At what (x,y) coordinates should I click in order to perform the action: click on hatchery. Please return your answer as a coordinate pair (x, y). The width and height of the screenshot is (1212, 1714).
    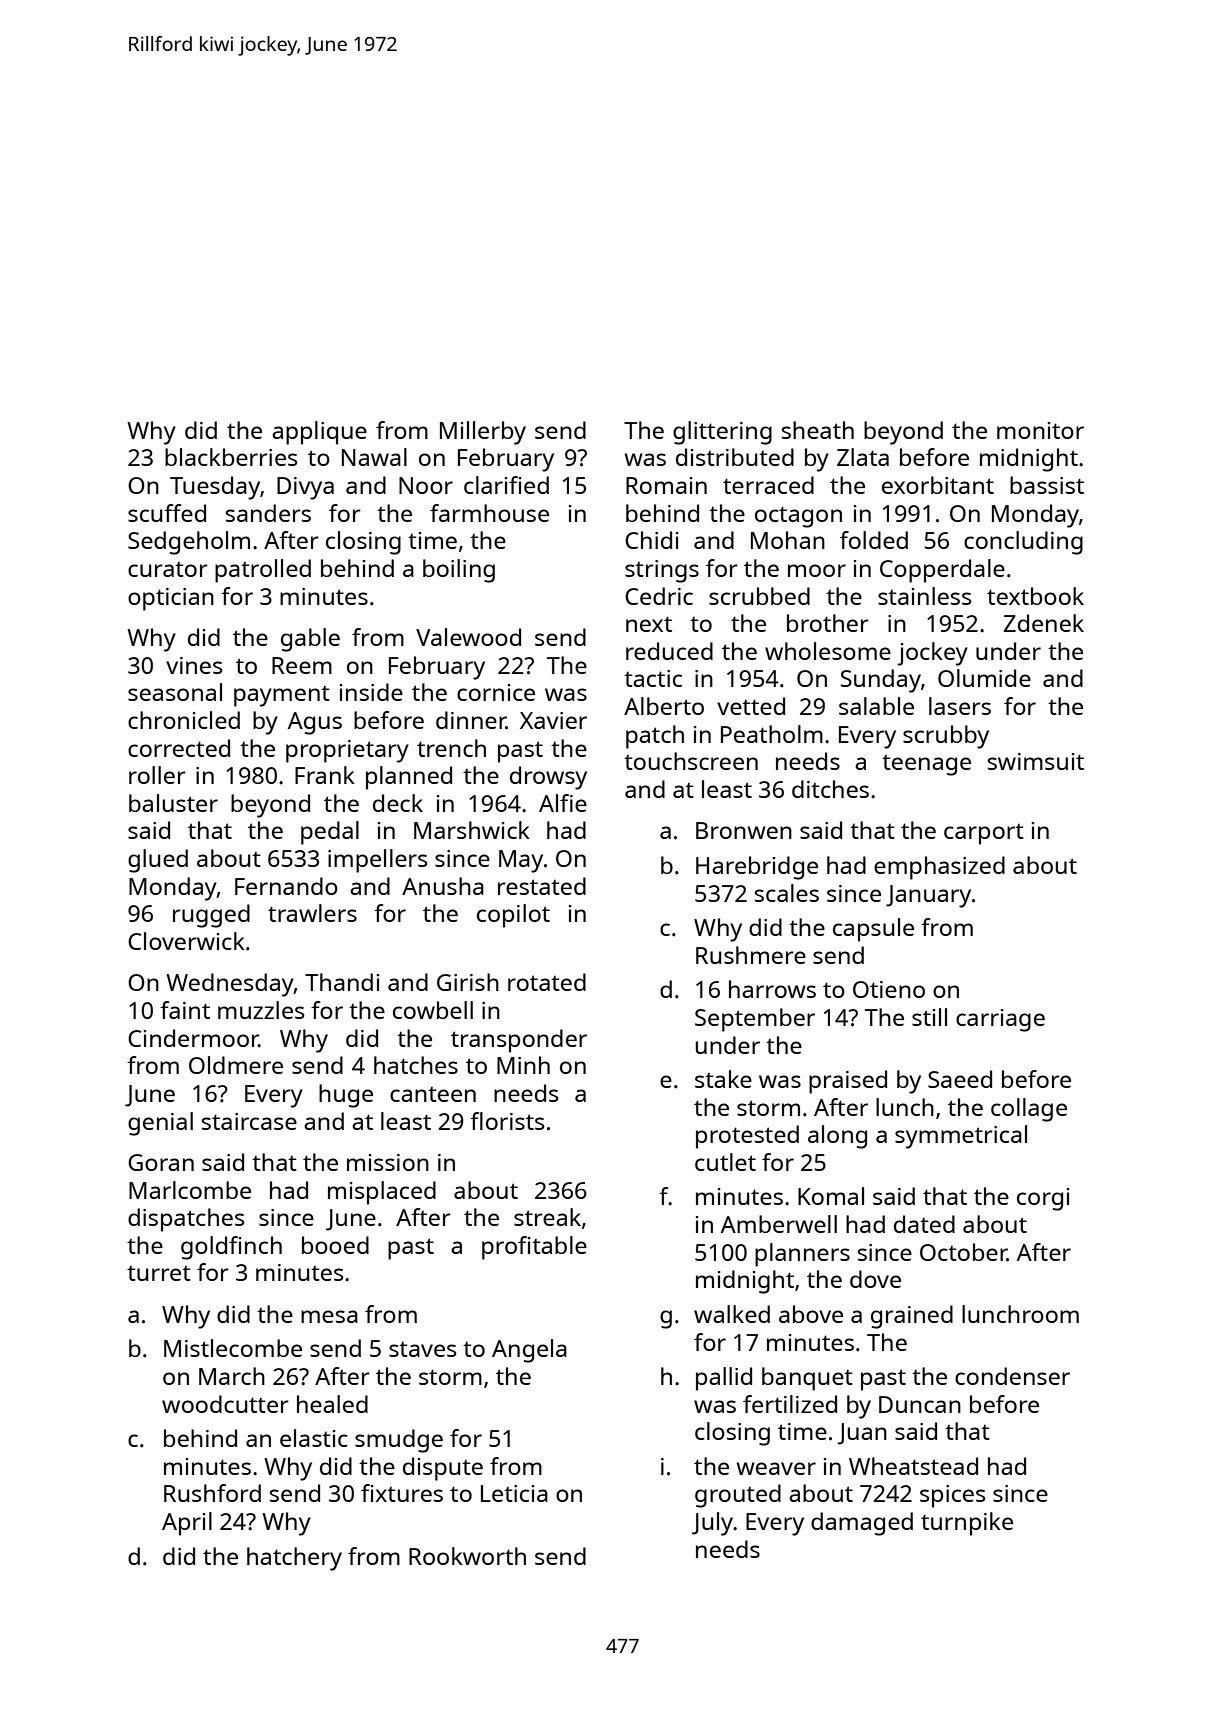
    Looking at the image, I should click on (294, 1559).
